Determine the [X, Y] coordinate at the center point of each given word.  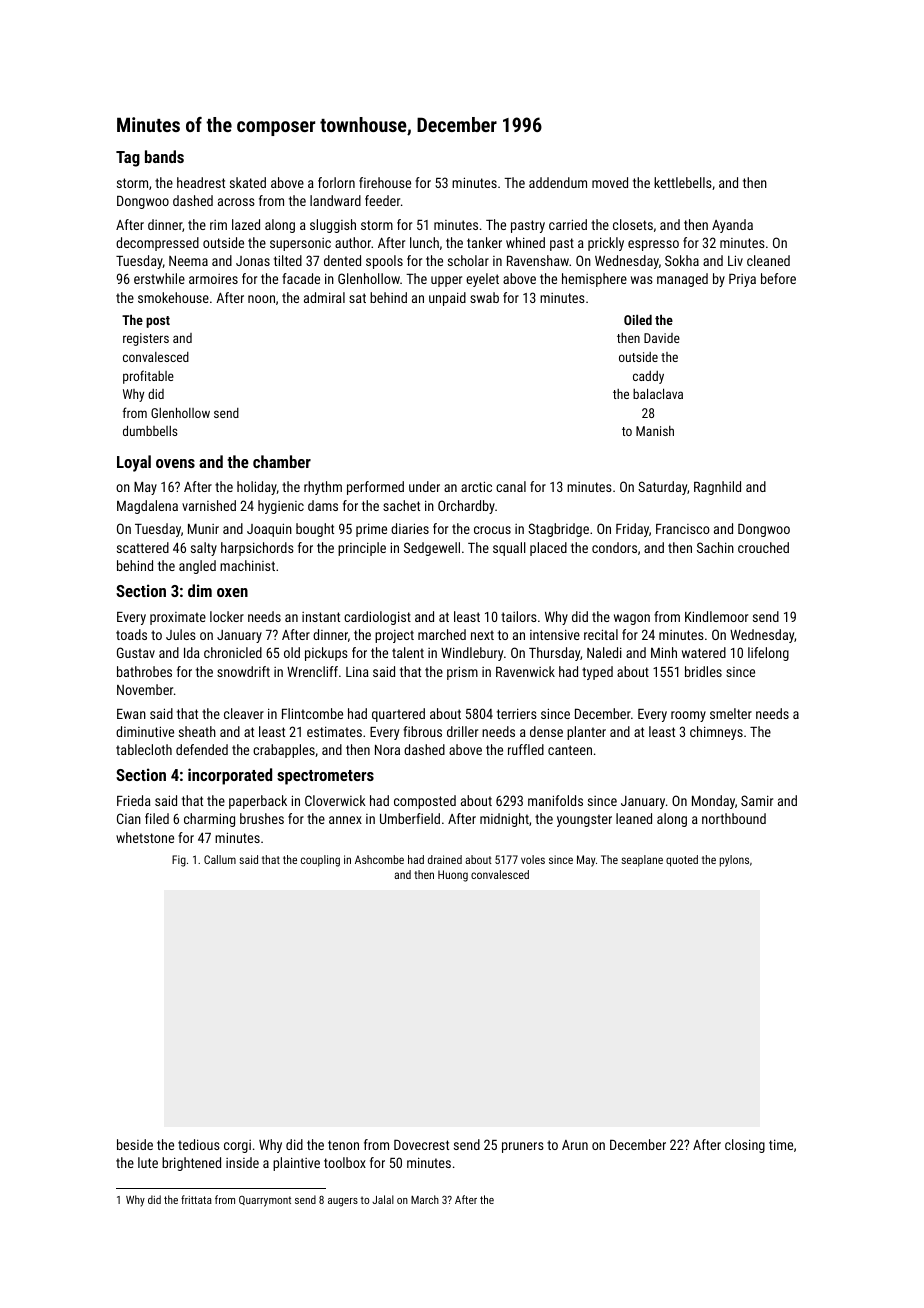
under [424, 486]
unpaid [447, 299]
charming [209, 820]
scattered [143, 547]
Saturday [662, 488]
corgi [237, 1146]
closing [745, 1146]
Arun [575, 1145]
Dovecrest [421, 1145]
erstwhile [159, 278]
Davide [662, 338]
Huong [453, 876]
